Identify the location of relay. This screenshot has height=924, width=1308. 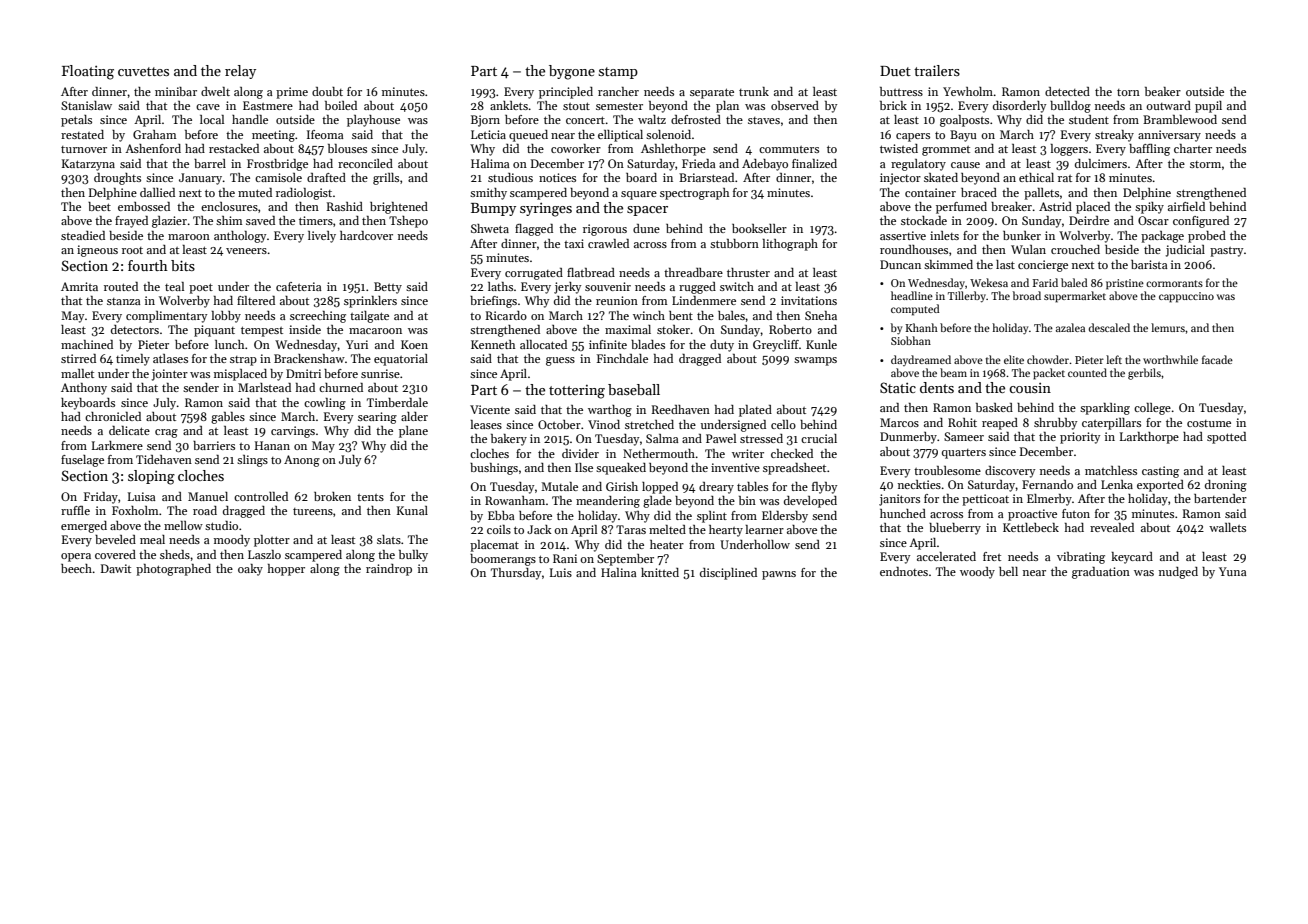
(240, 72).
